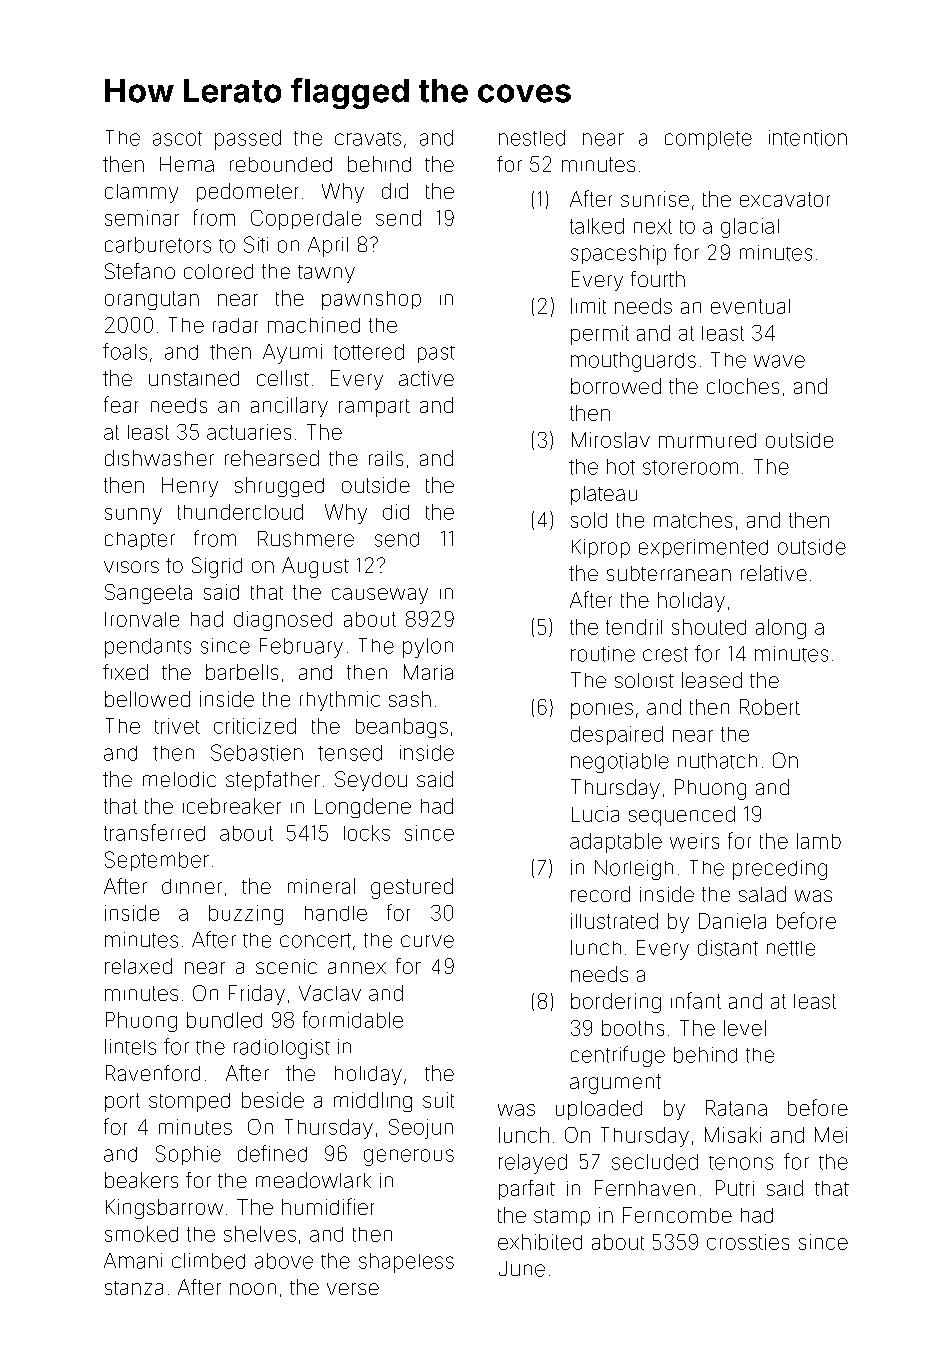  I want to click on secluded, so click(655, 1162).
